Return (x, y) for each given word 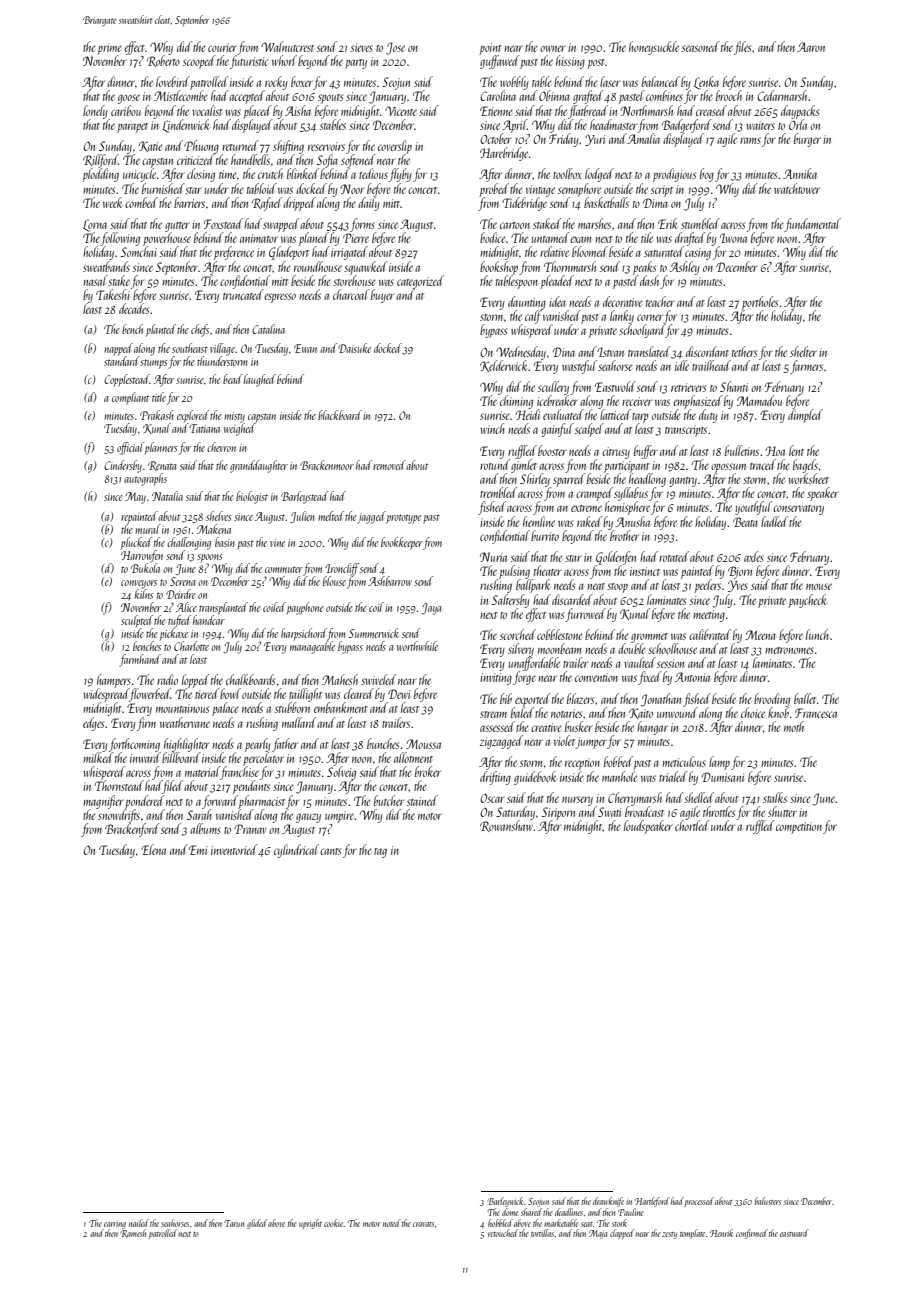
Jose (395, 48)
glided (257, 1224)
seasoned (701, 46)
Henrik (721, 1233)
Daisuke (354, 348)
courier (222, 47)
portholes (760, 303)
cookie (334, 1223)
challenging (189, 543)
